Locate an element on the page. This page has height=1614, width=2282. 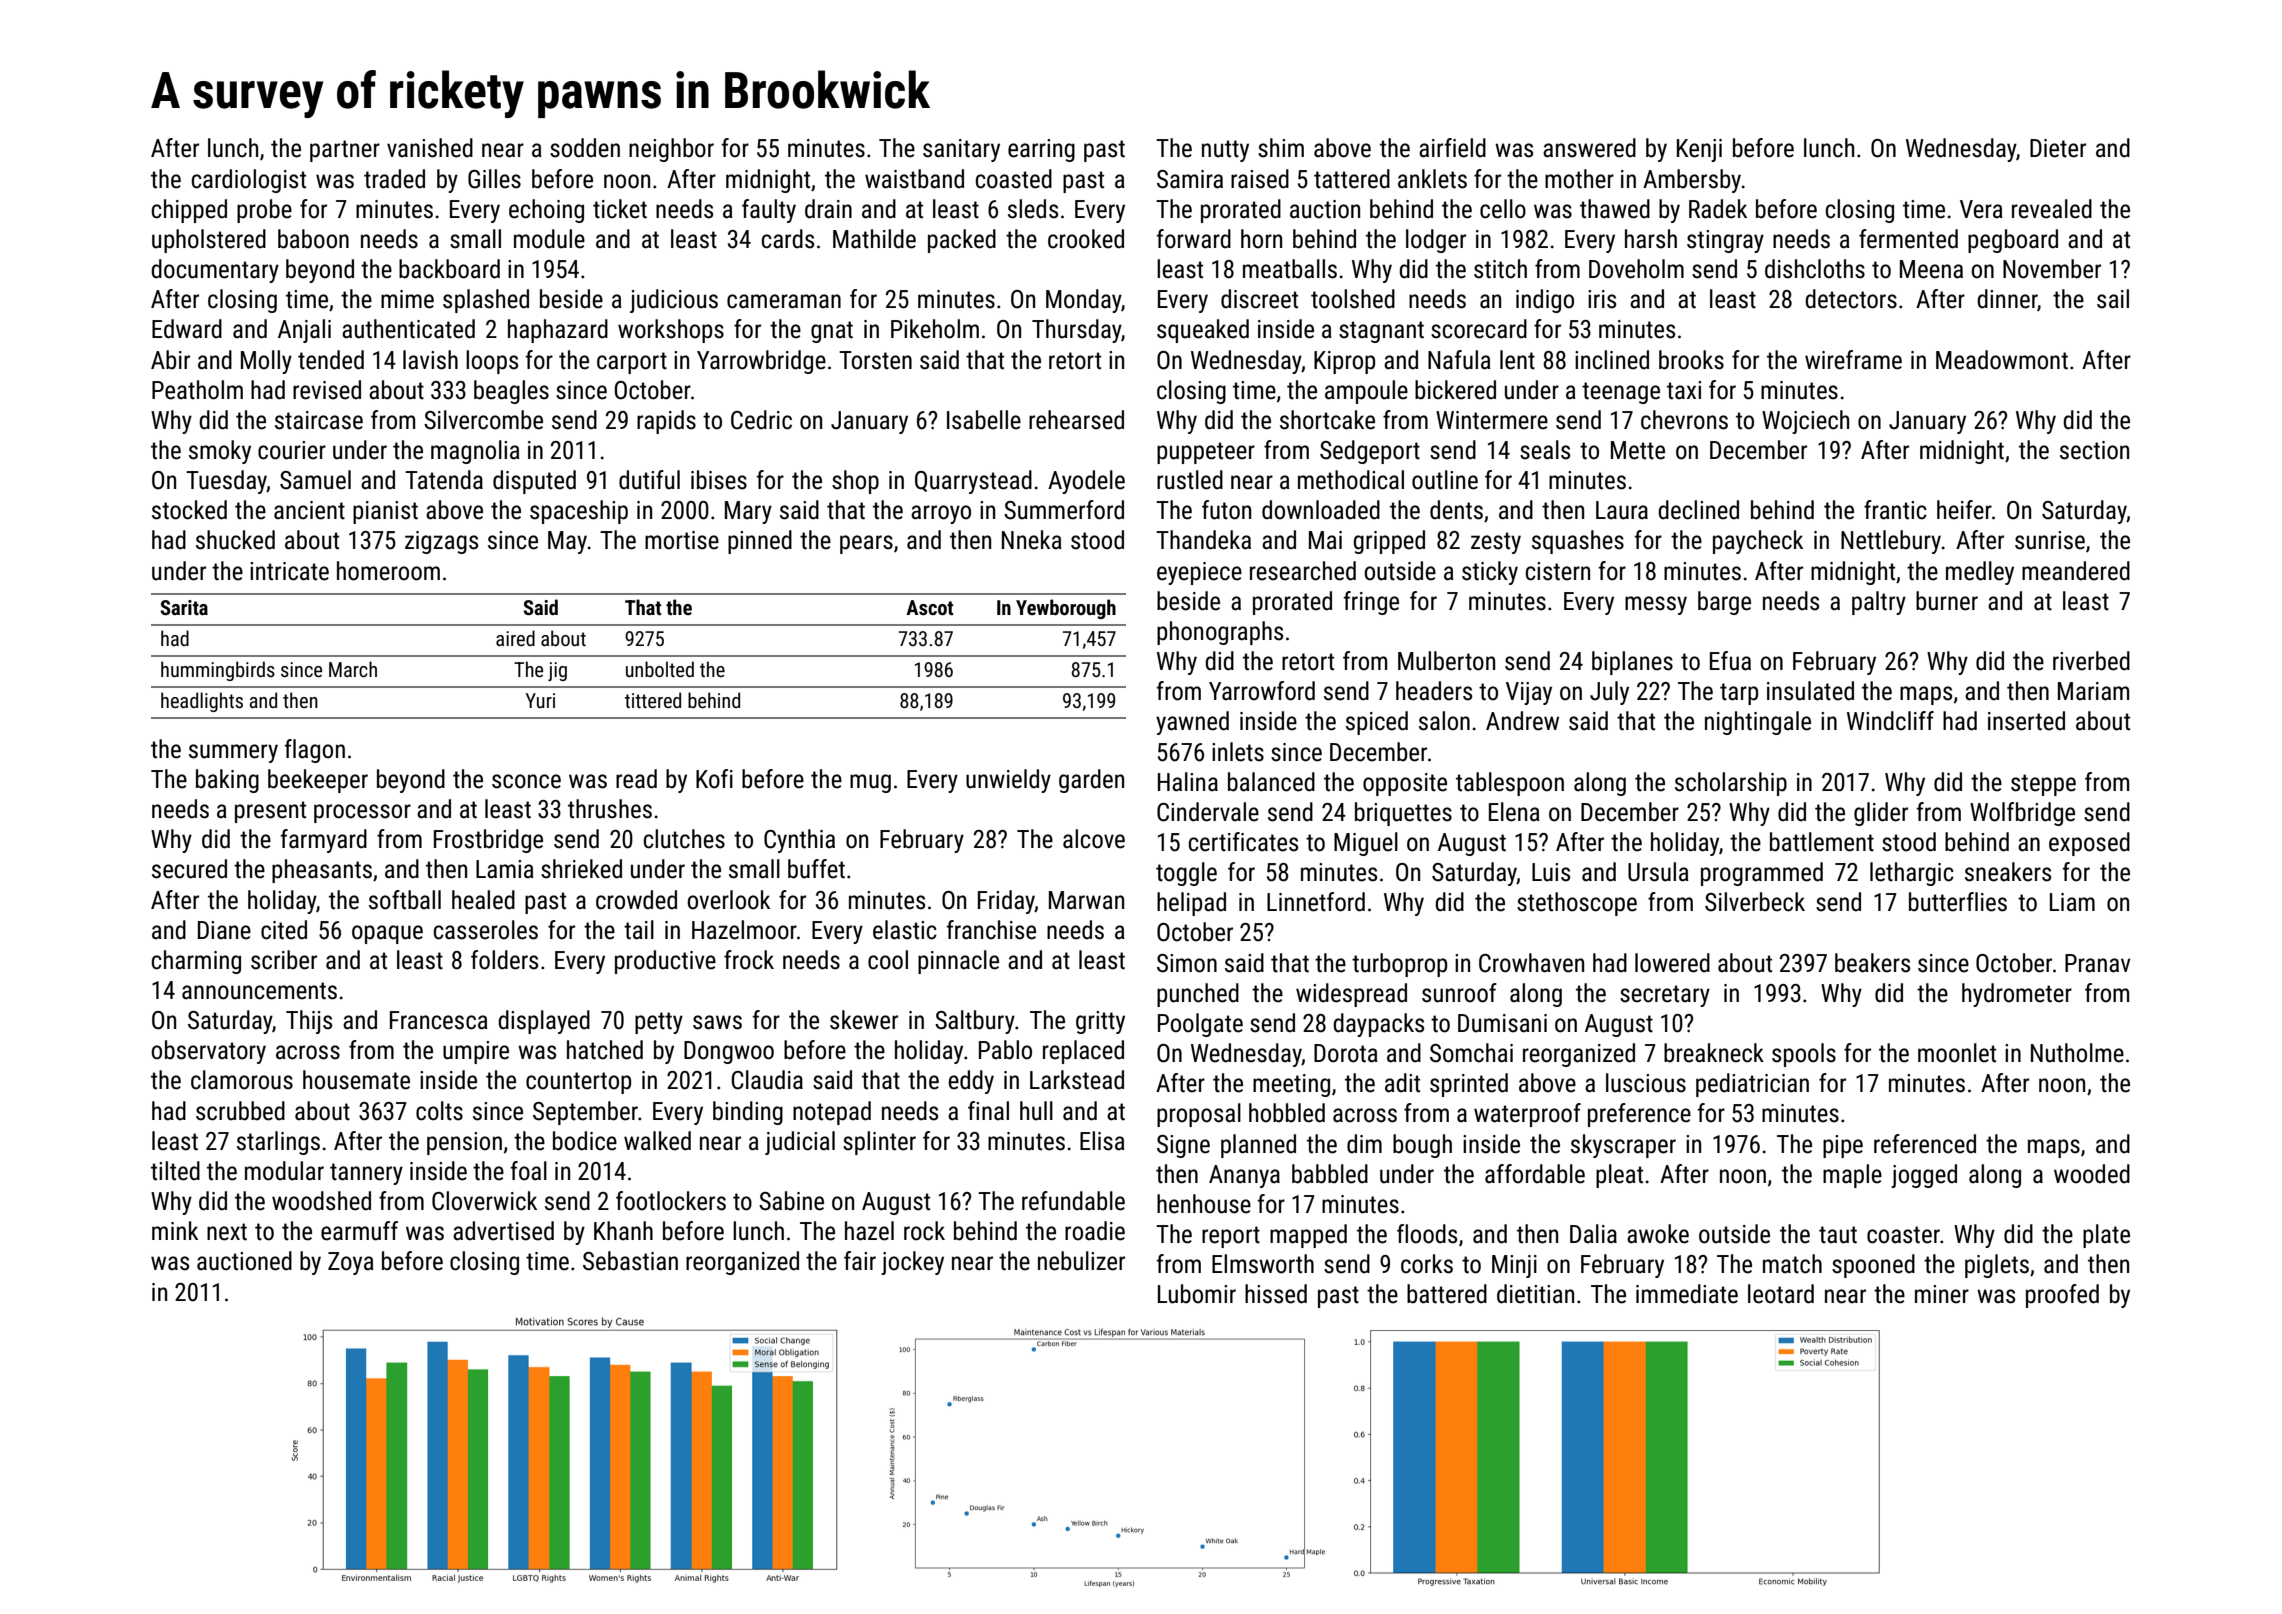
Francesca is located at coordinates (439, 1020).
